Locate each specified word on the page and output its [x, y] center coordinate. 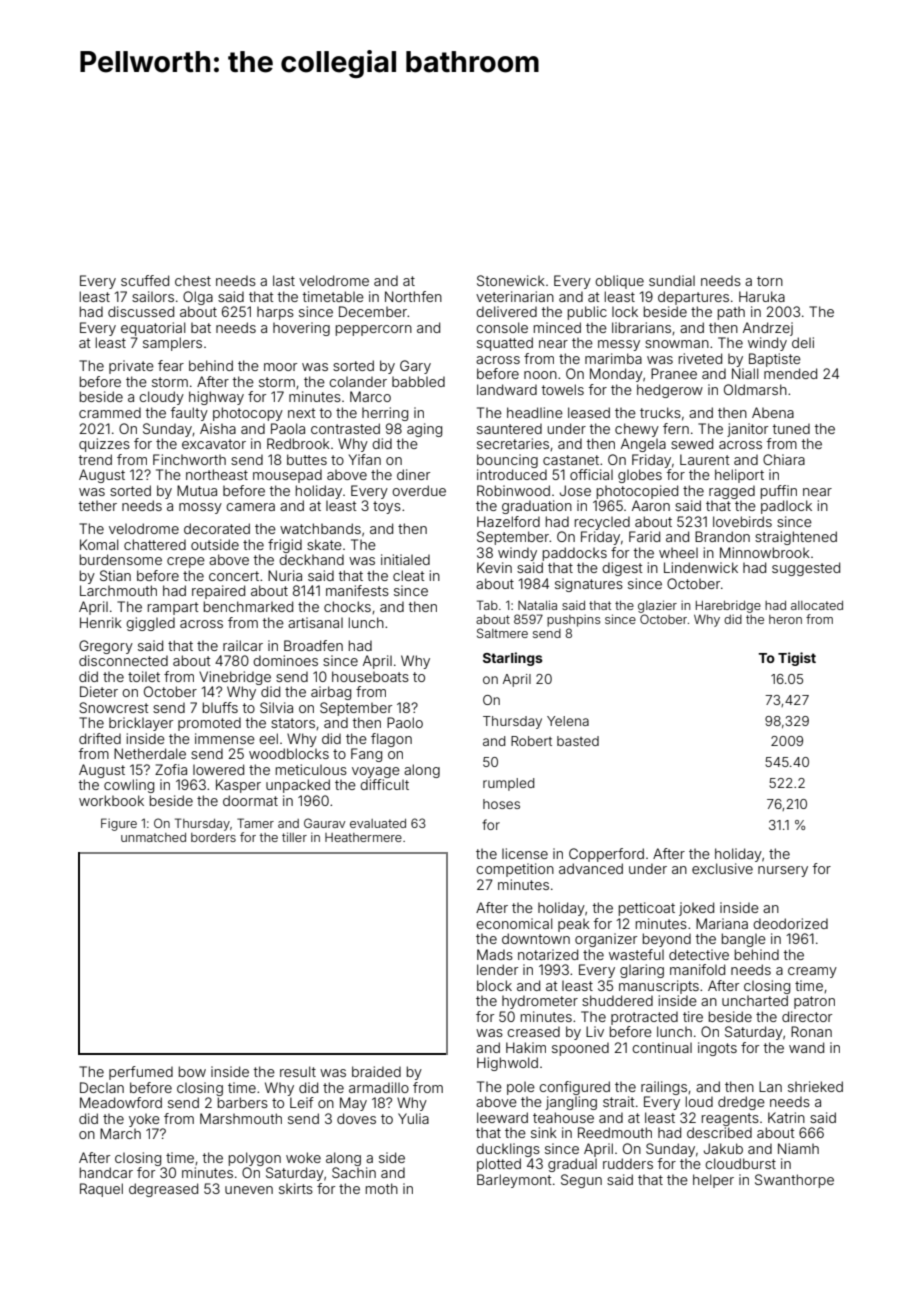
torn [770, 281]
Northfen [413, 296]
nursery [783, 871]
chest [193, 281]
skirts [296, 1188]
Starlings [513, 659]
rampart [173, 608]
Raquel [101, 1190]
